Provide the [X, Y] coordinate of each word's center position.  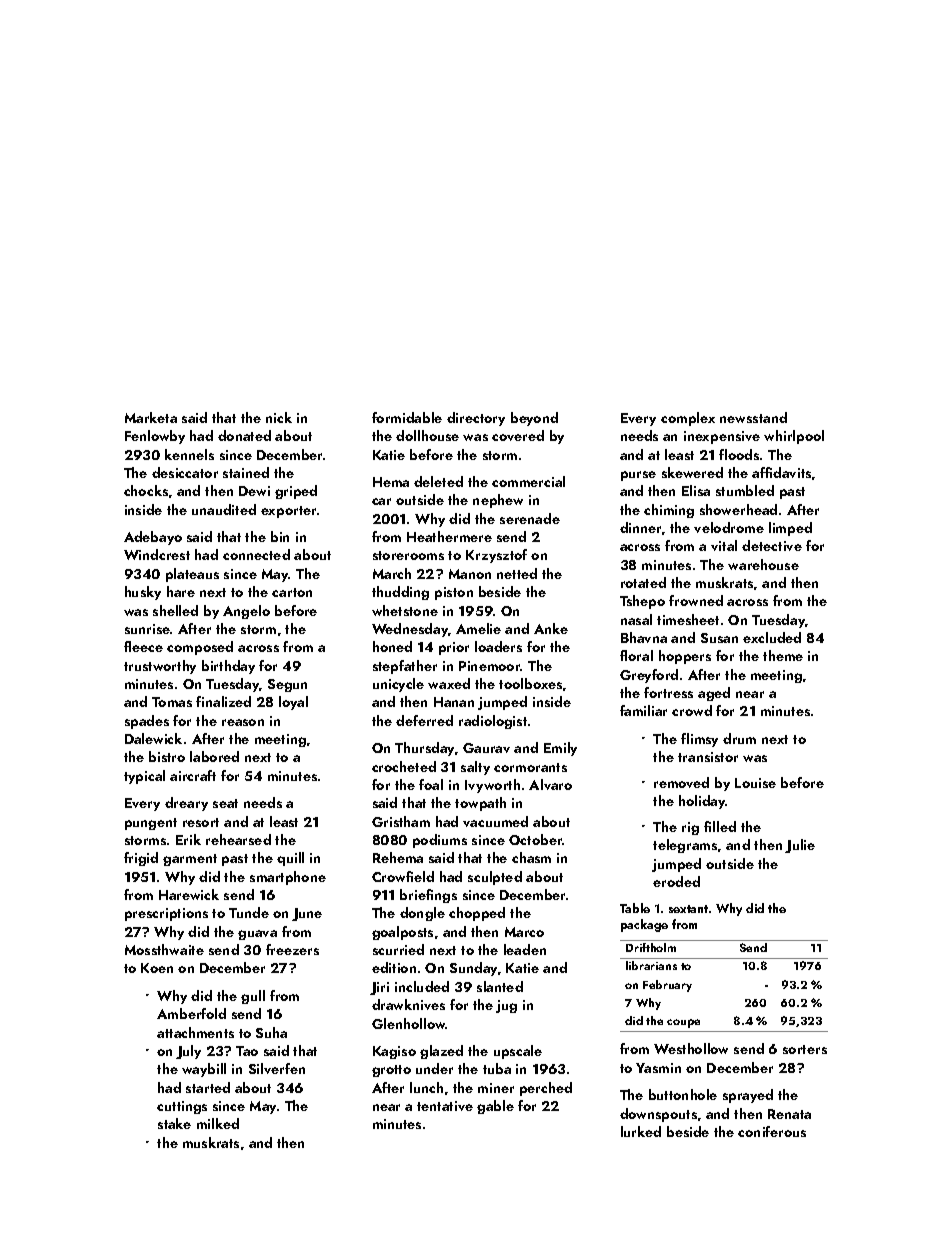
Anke [551, 628]
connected [256, 554]
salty [475, 768]
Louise [755, 783]
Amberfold [191, 1013]
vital [724, 545]
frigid [141, 859]
